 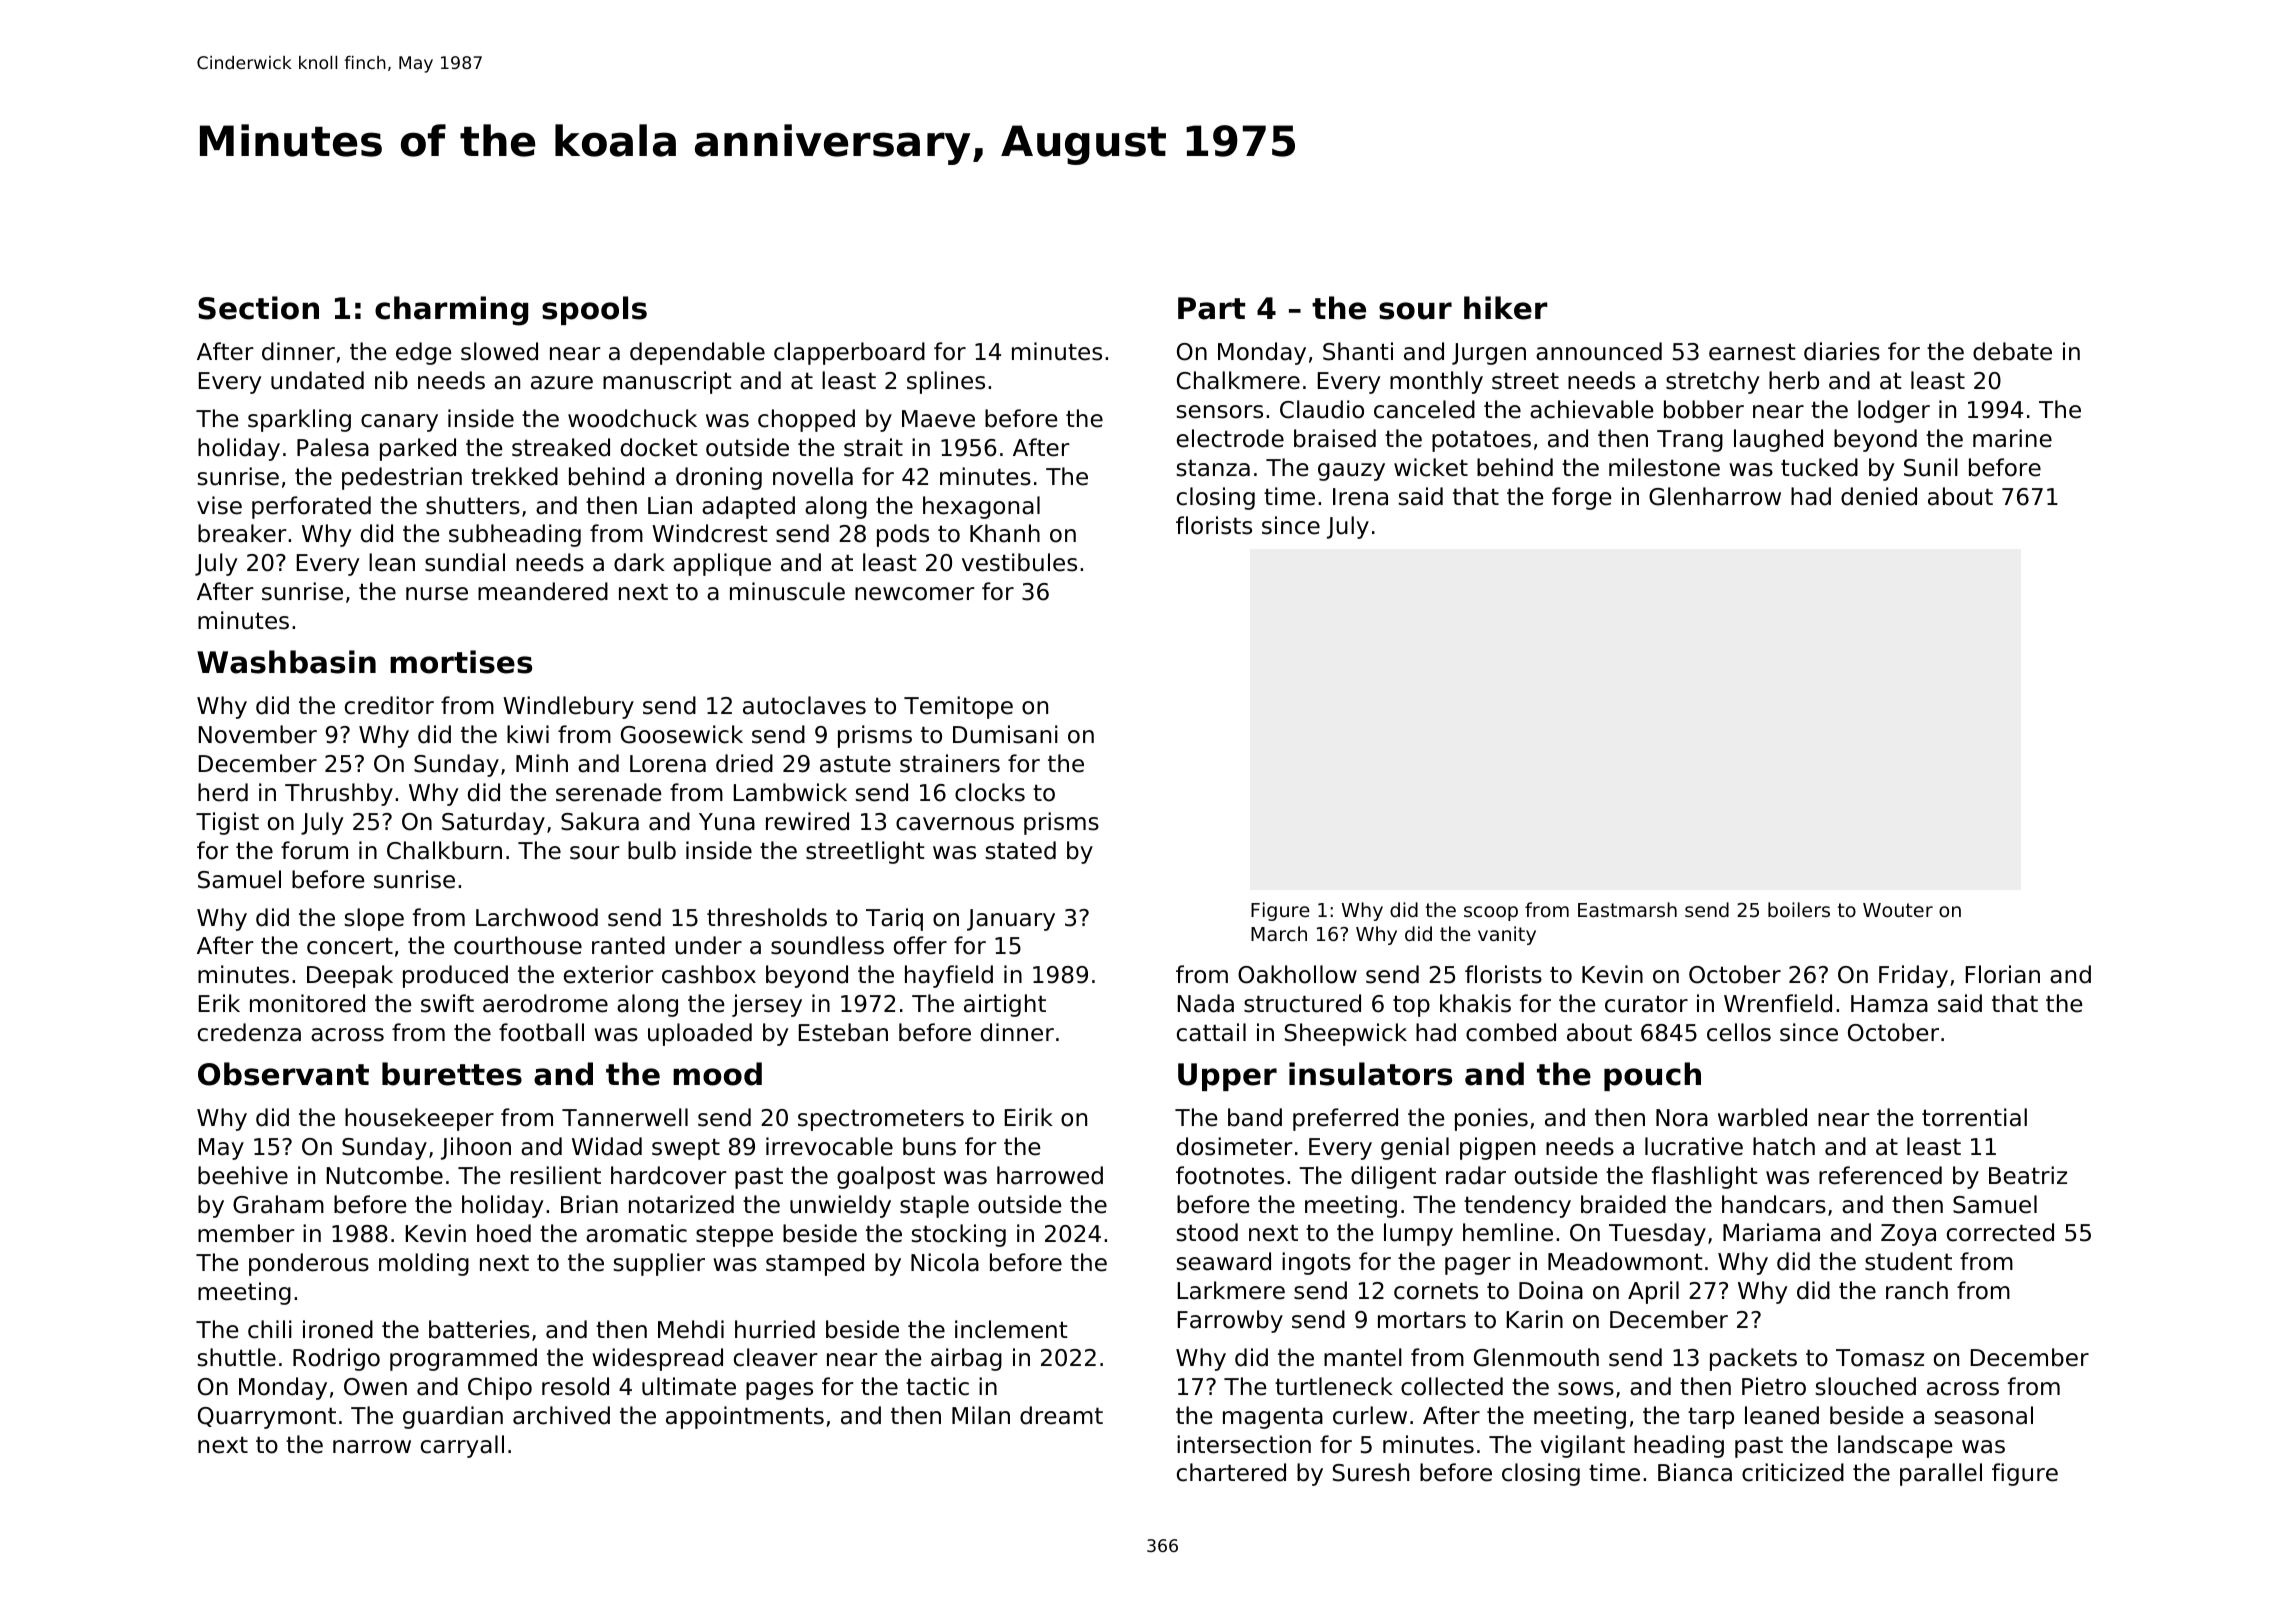 I want to click on vestibules, so click(x=1019, y=562).
